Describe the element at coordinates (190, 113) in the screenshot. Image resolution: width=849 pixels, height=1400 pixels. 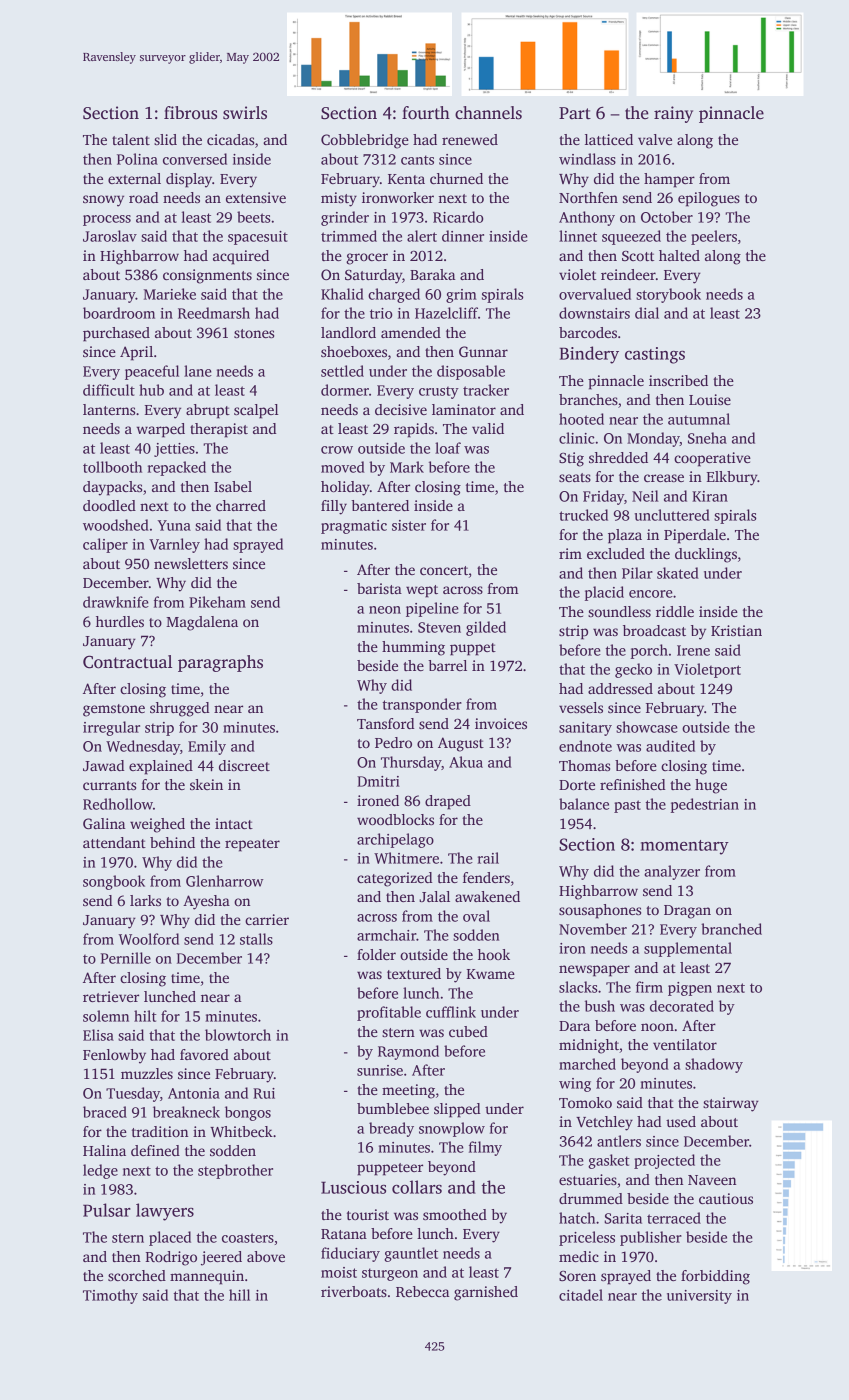
I see `fibrous` at that location.
